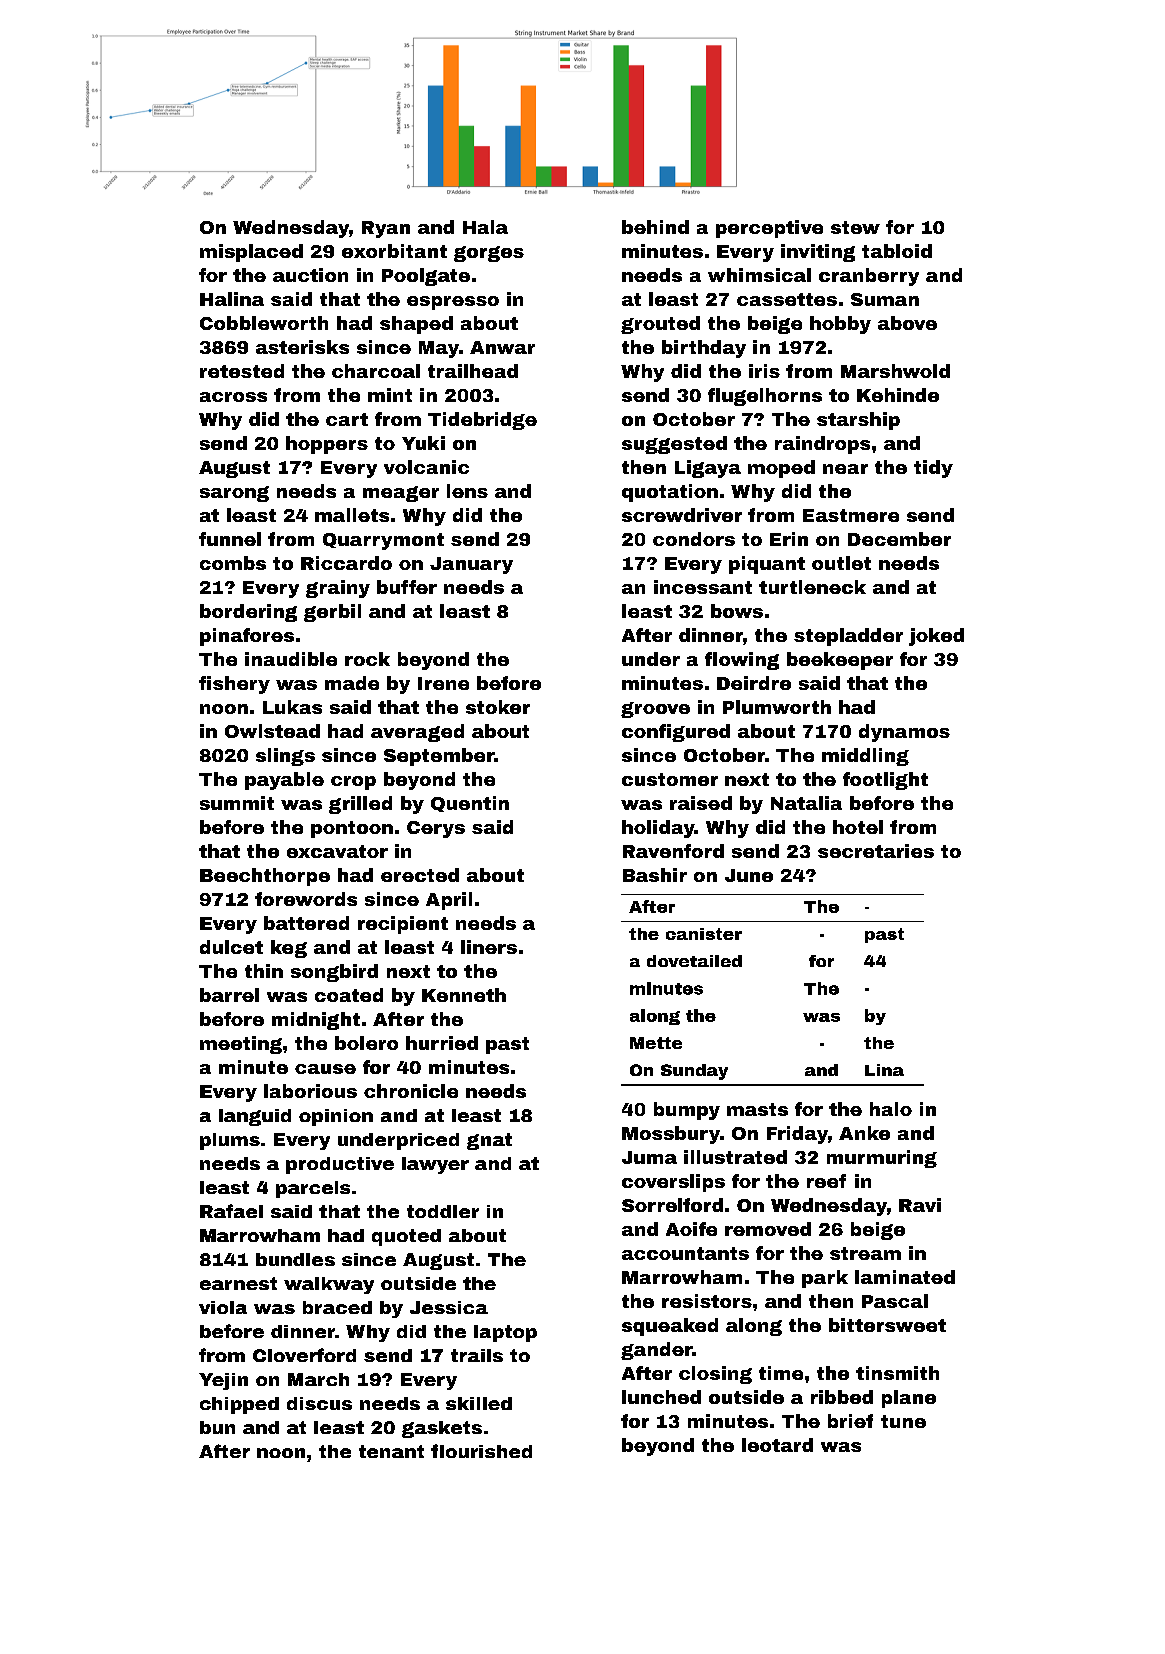 The width and height of the image is (1165, 1654). What do you see at coordinates (655, 227) in the image?
I see `behind` at bounding box center [655, 227].
